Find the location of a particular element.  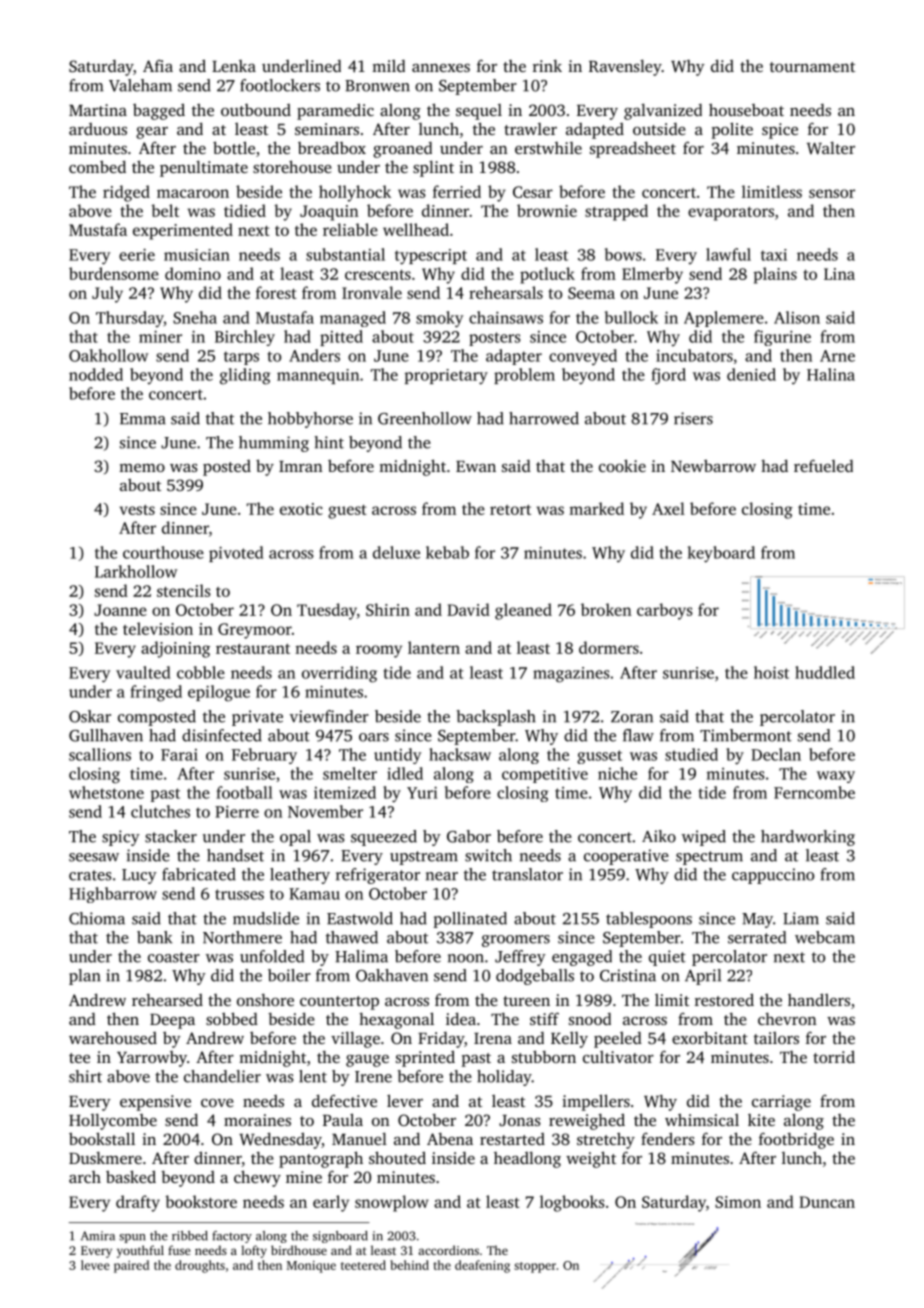

trawler is located at coordinates (530, 129).
